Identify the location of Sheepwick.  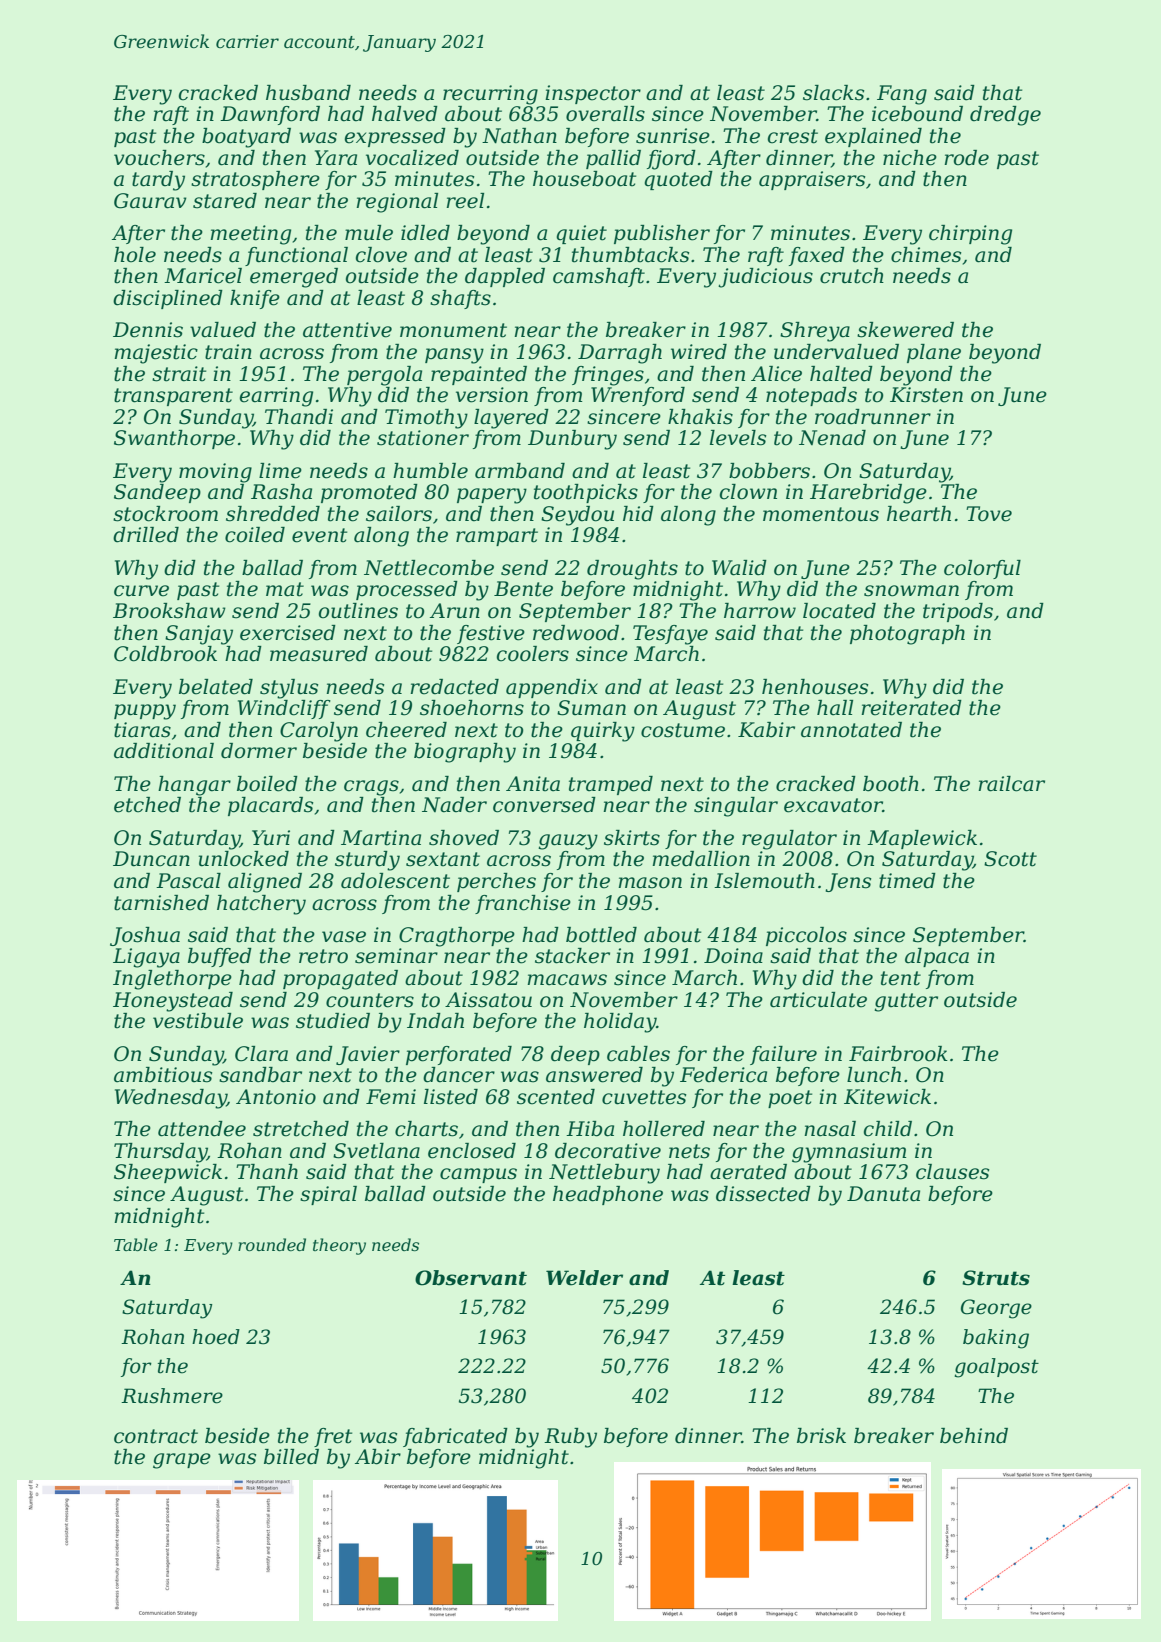
(168, 1173).
